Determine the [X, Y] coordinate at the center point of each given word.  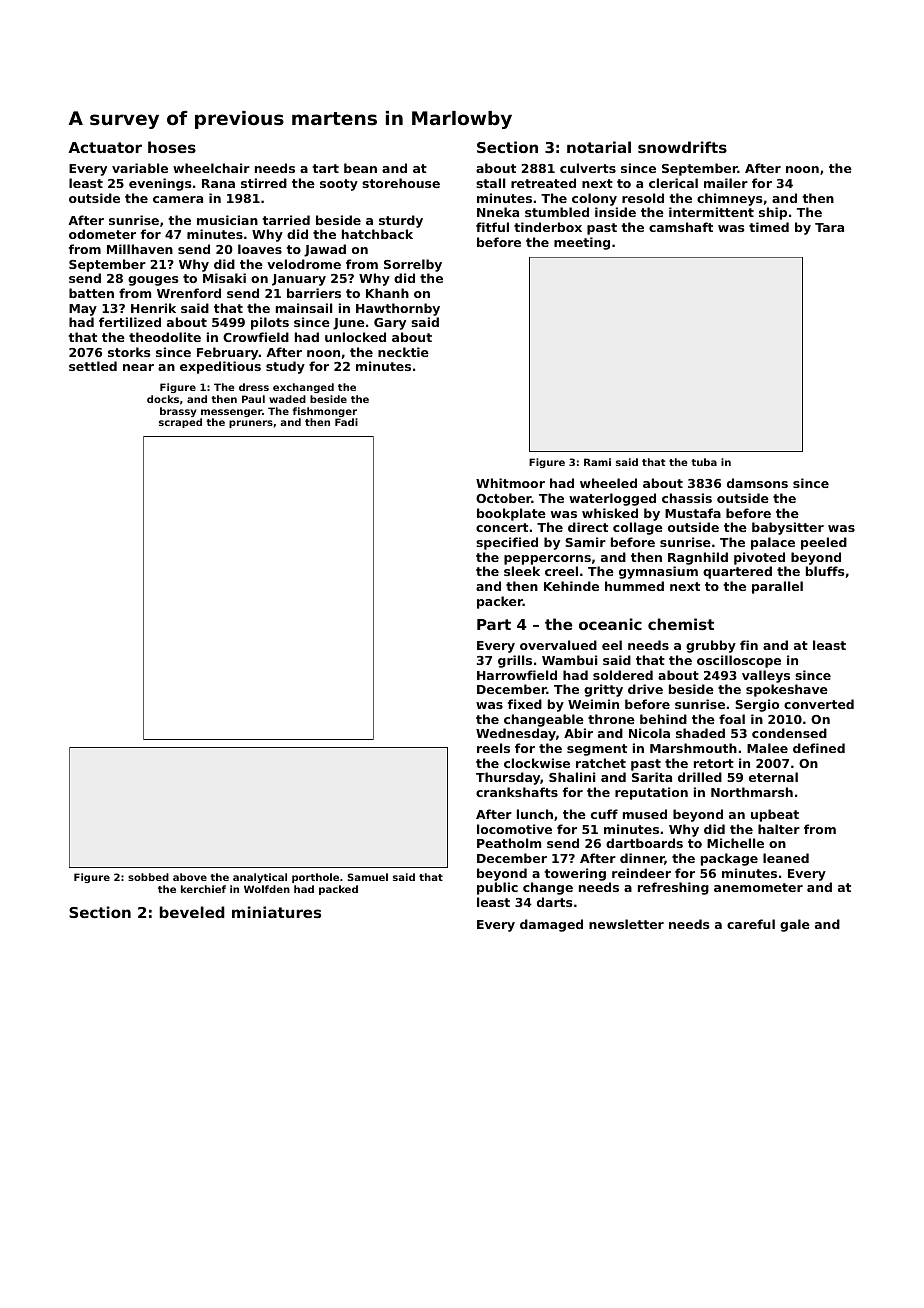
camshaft [681, 227]
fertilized [130, 322]
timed [769, 227]
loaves [260, 249]
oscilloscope [739, 661]
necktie [403, 352]
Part [494, 624]
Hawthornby [398, 309]
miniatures [276, 912]
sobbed [148, 877]
